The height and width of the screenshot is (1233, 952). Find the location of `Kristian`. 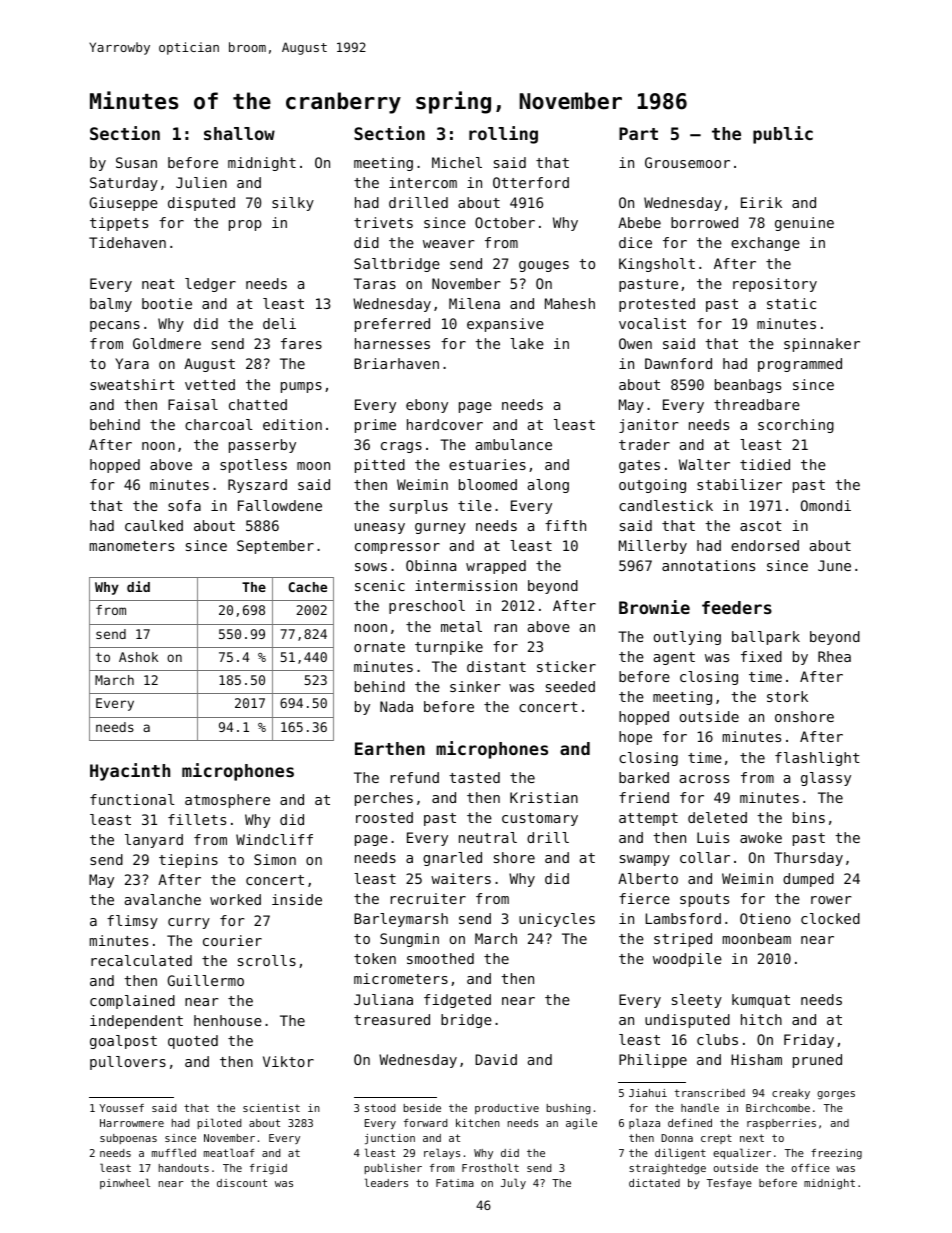

Kristian is located at coordinates (544, 797).
